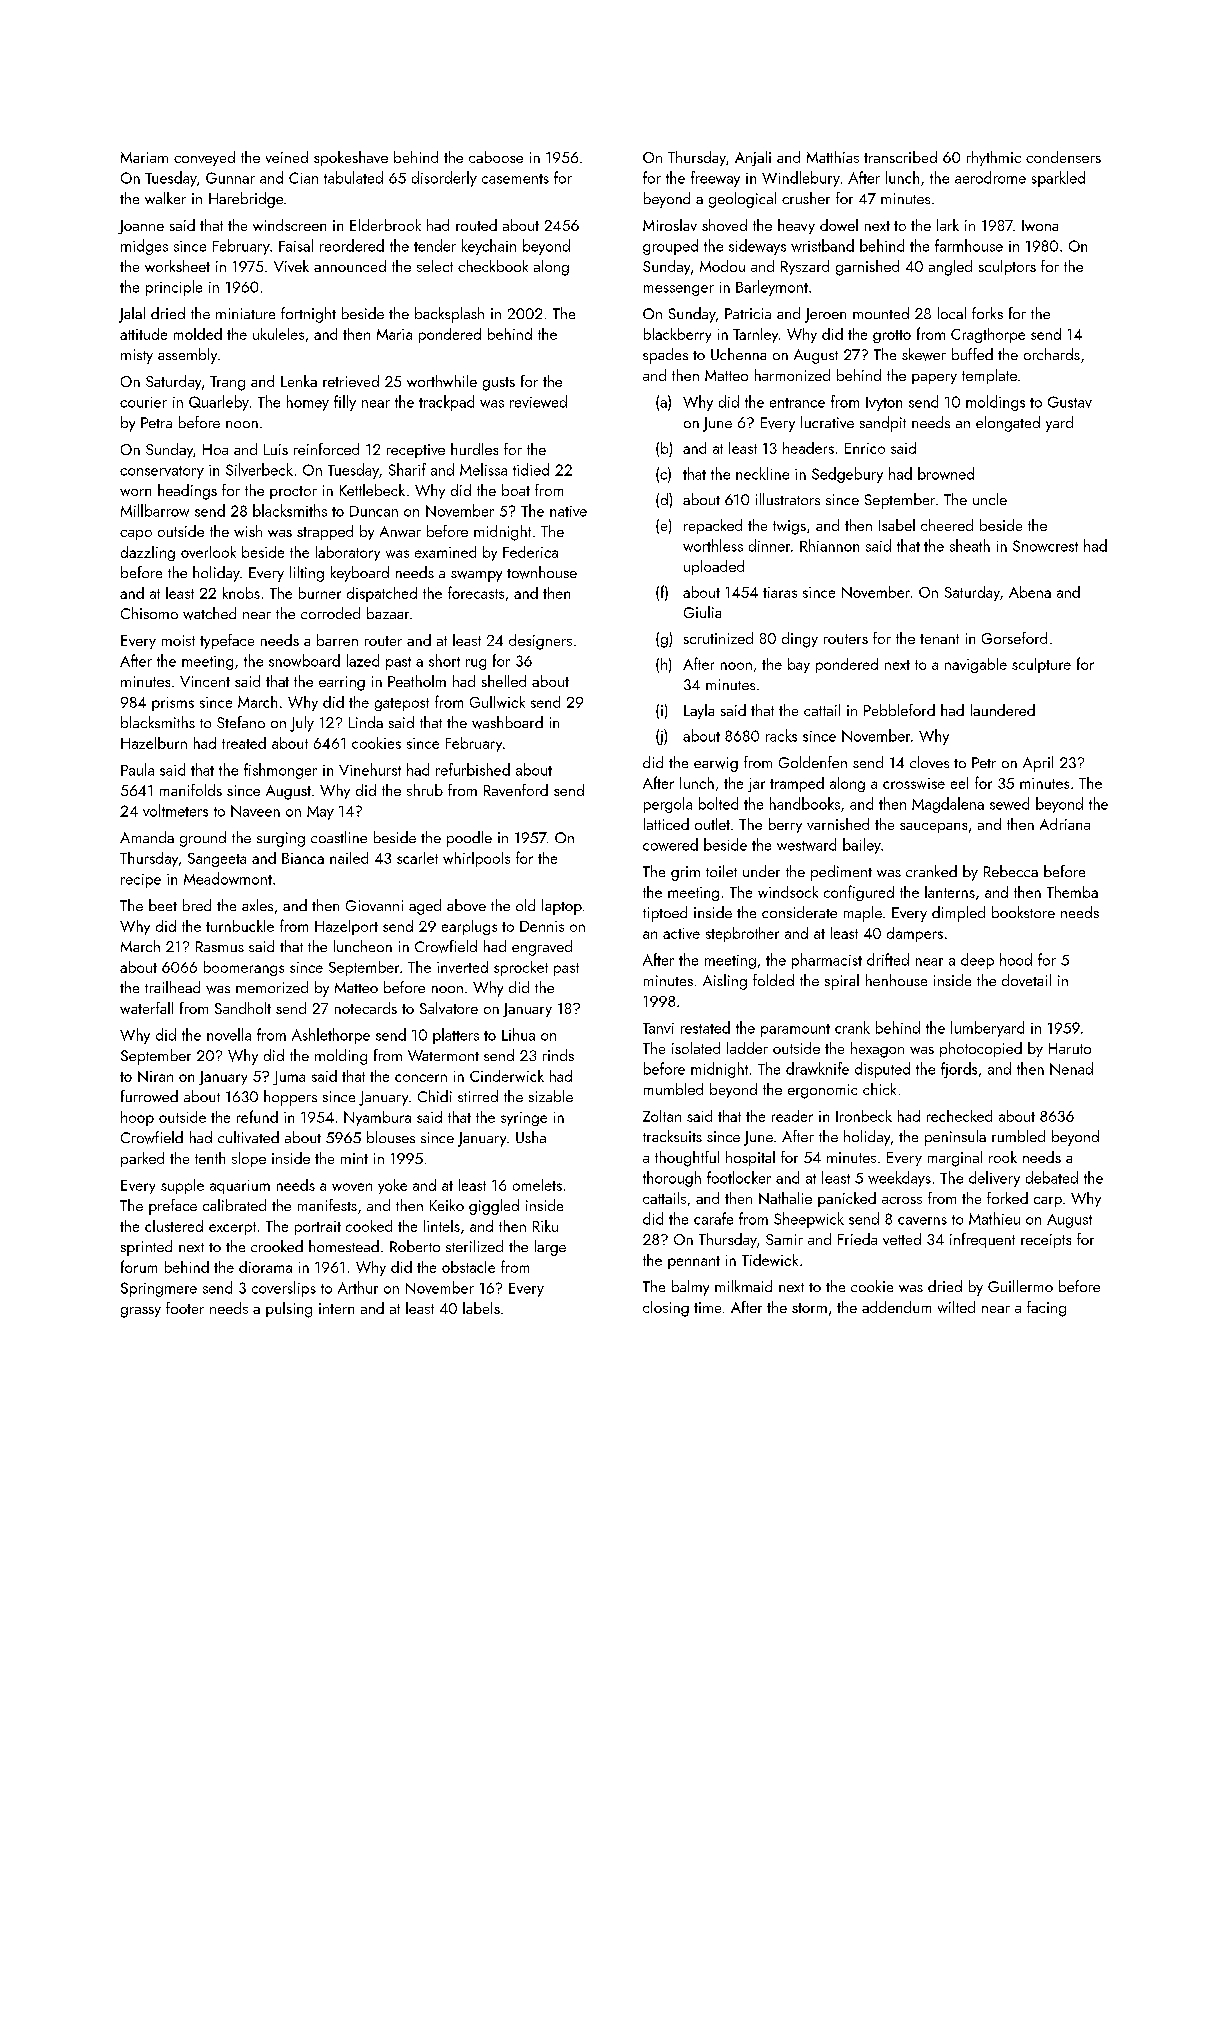  I want to click on transcribed, so click(900, 157).
